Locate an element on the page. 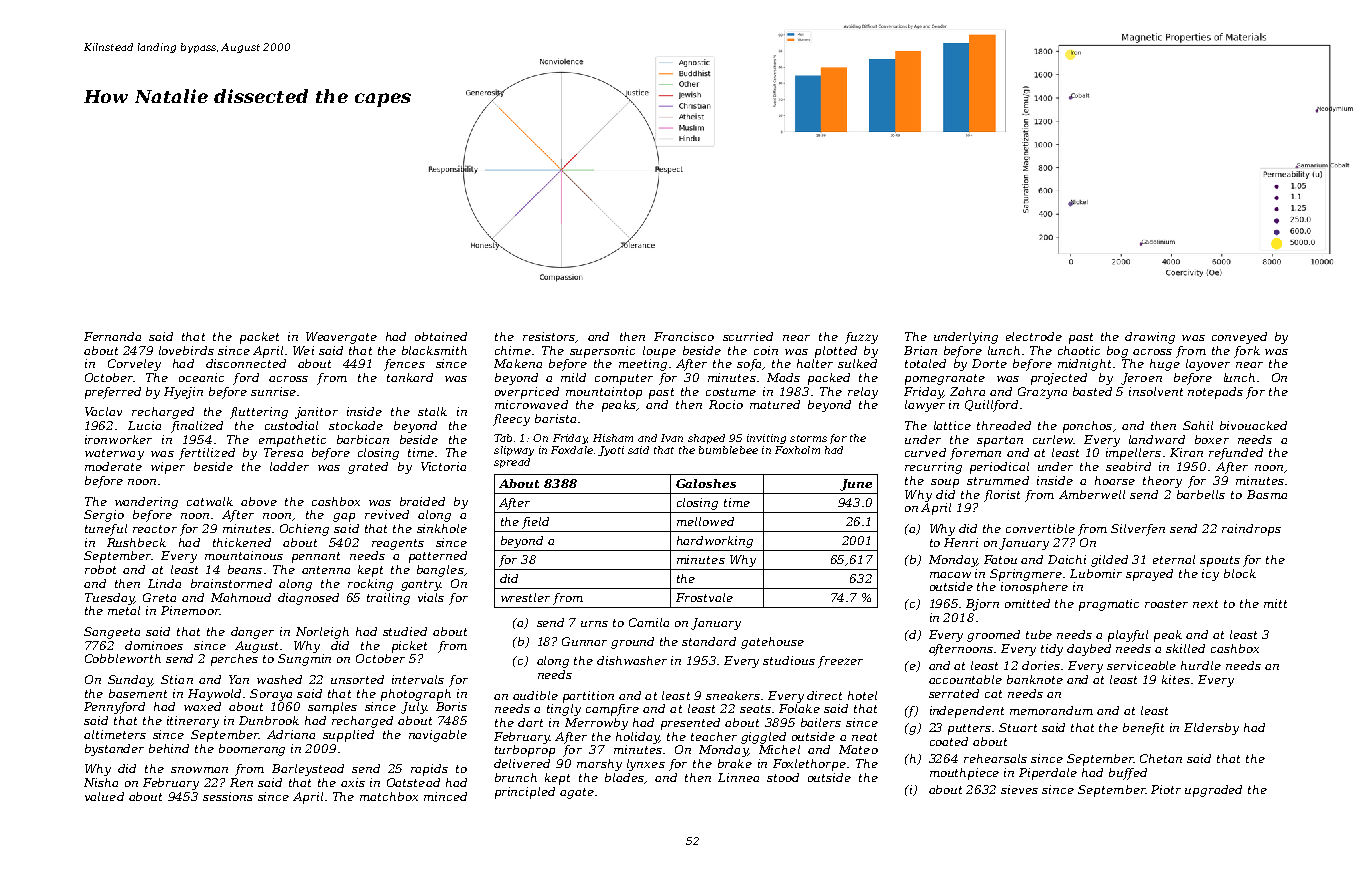 The height and width of the page is (887, 1372). fluttering is located at coordinates (259, 413).
